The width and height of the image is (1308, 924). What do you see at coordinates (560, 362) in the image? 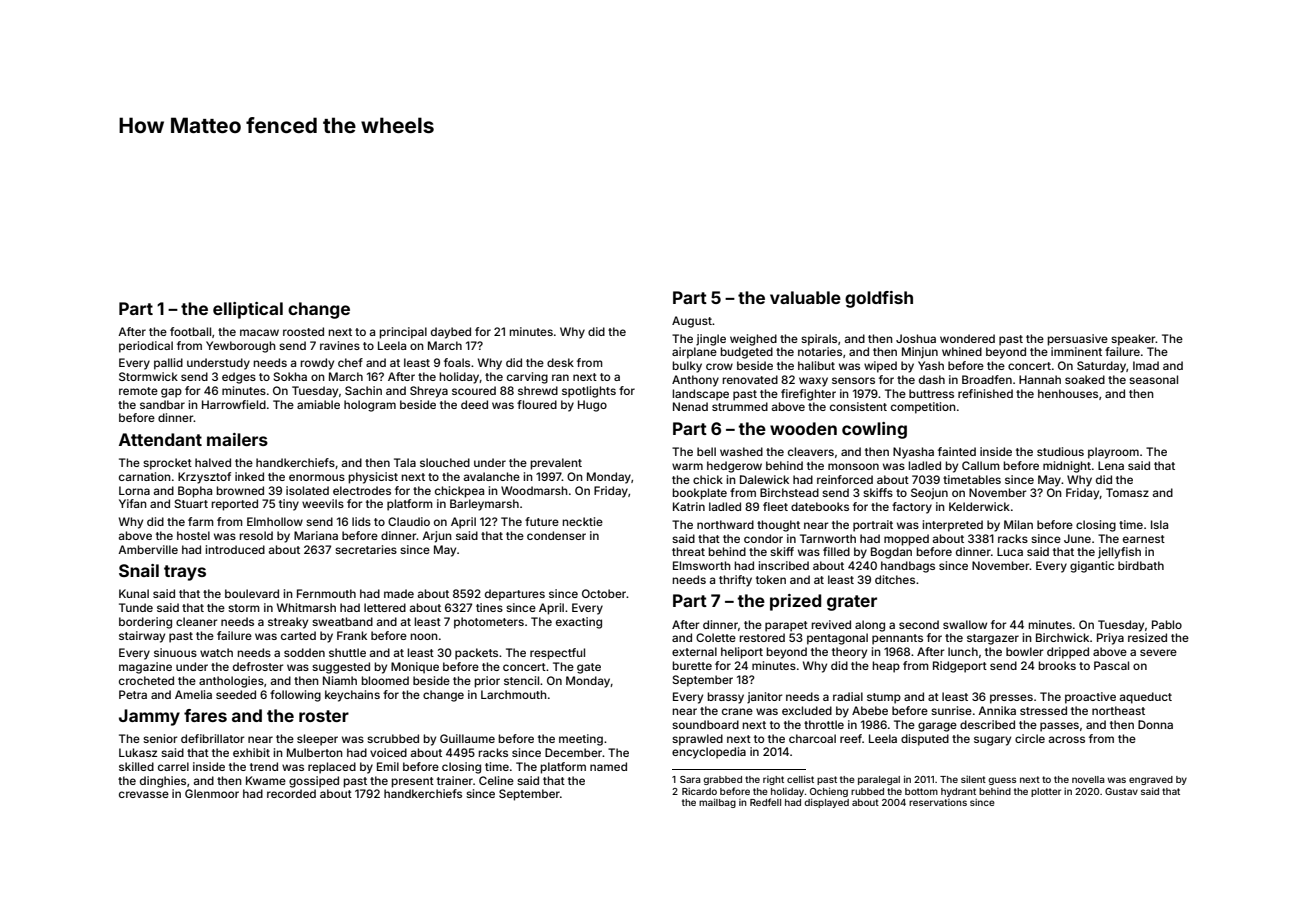
I see `desk` at bounding box center [560, 362].
